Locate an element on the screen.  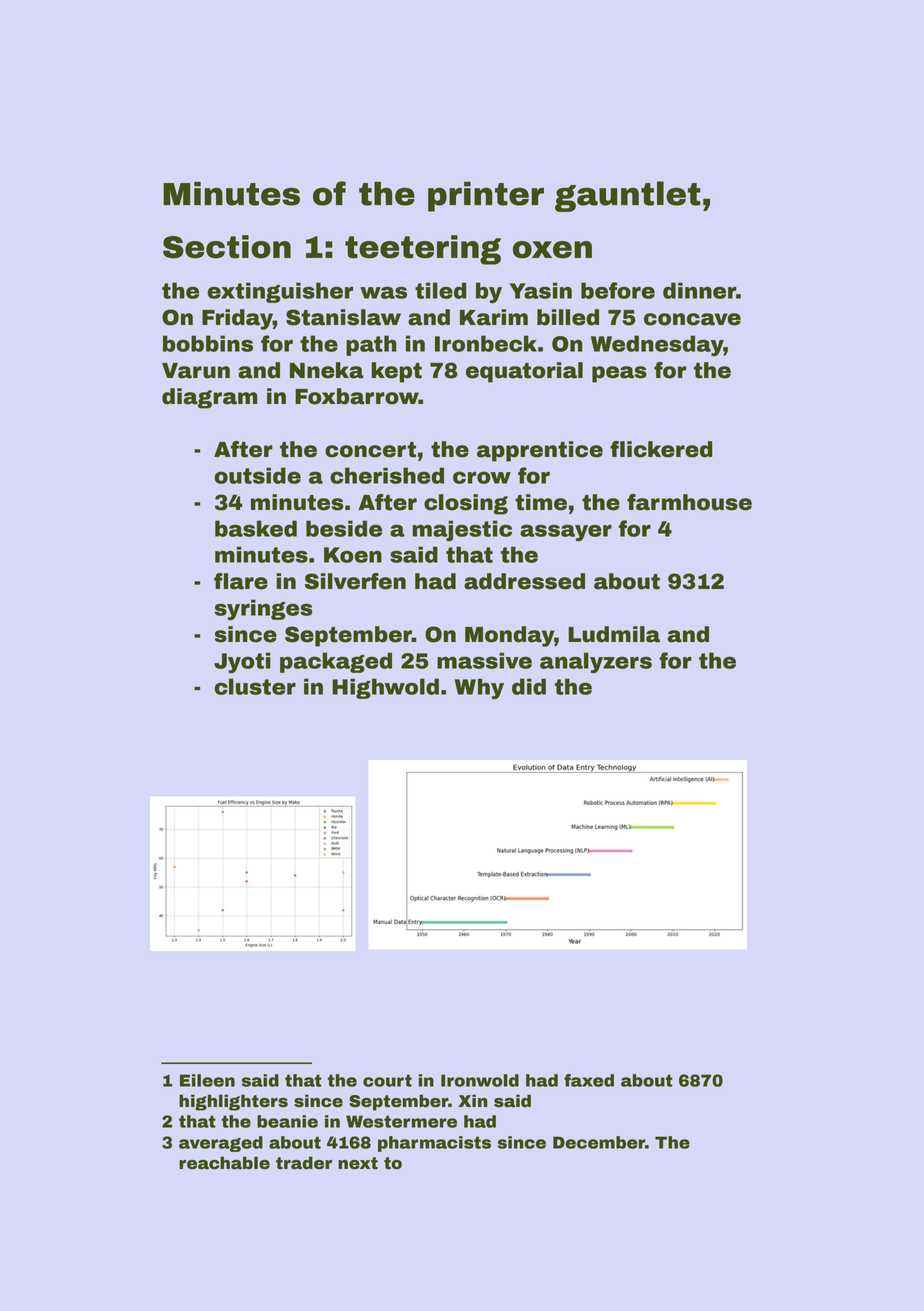
was is located at coordinates (383, 292).
